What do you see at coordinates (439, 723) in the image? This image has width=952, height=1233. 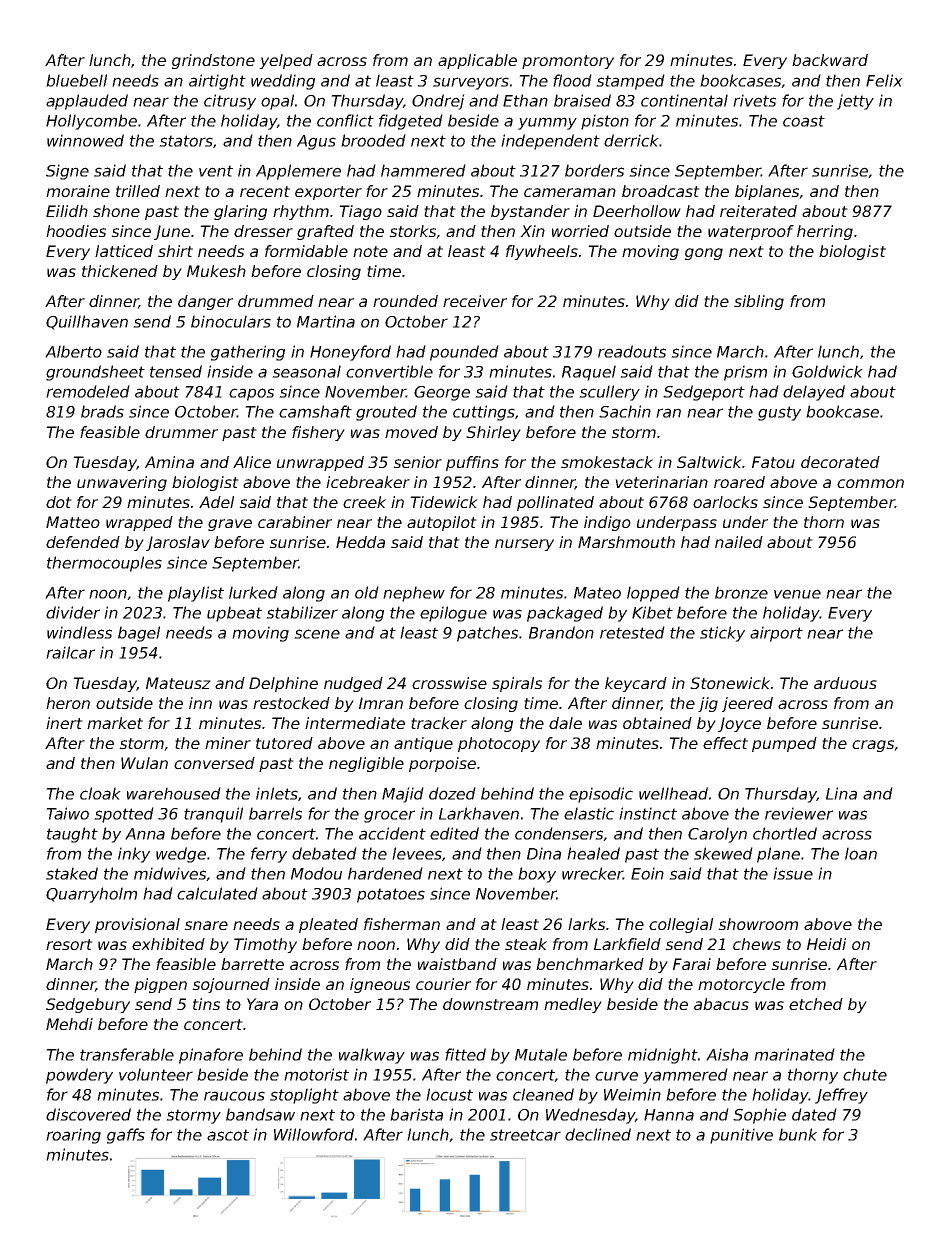 I see `tracker` at bounding box center [439, 723].
